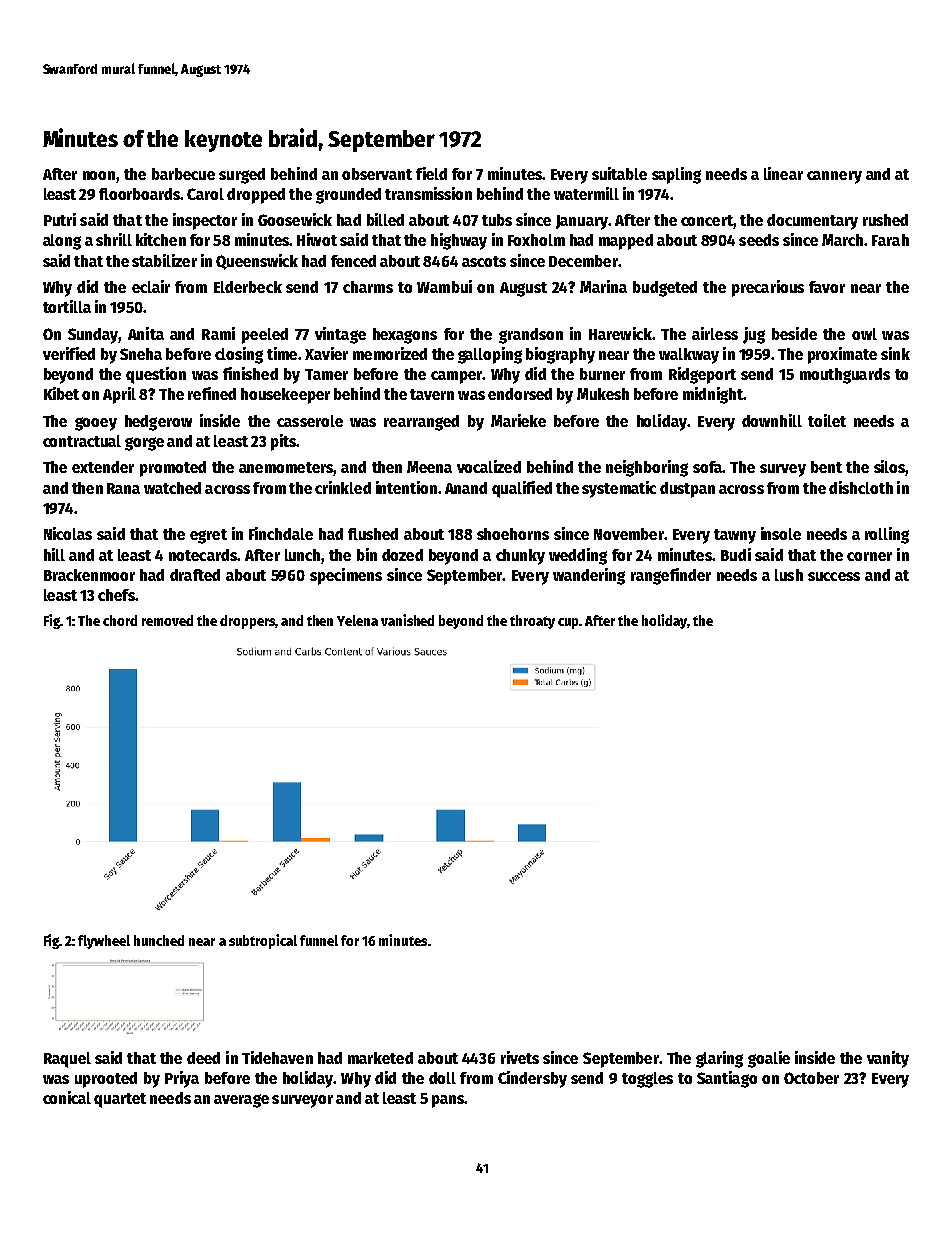  I want to click on goalie, so click(769, 1059).
